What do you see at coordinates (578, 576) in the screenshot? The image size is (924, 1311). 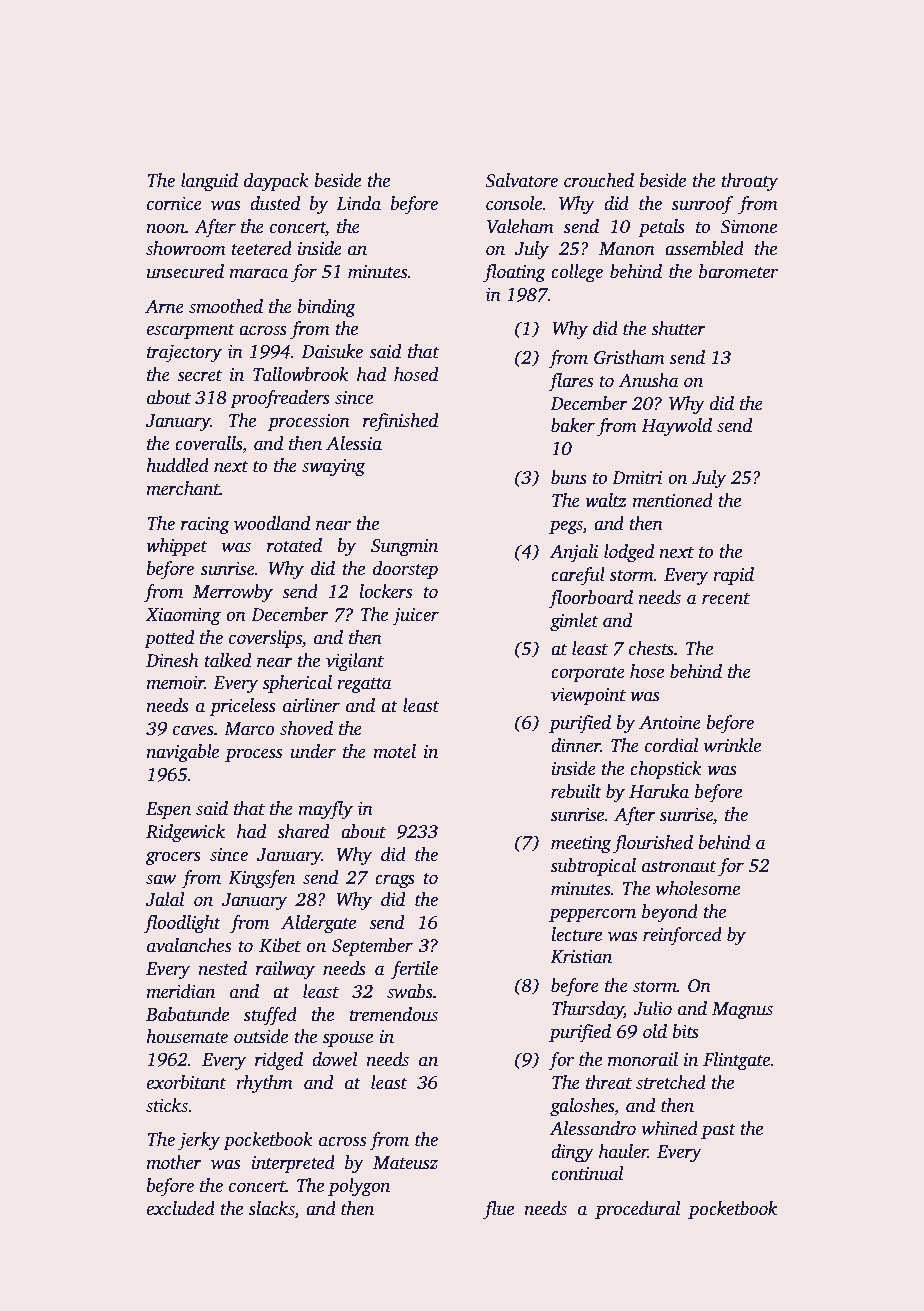 I see `careful` at bounding box center [578, 576].
